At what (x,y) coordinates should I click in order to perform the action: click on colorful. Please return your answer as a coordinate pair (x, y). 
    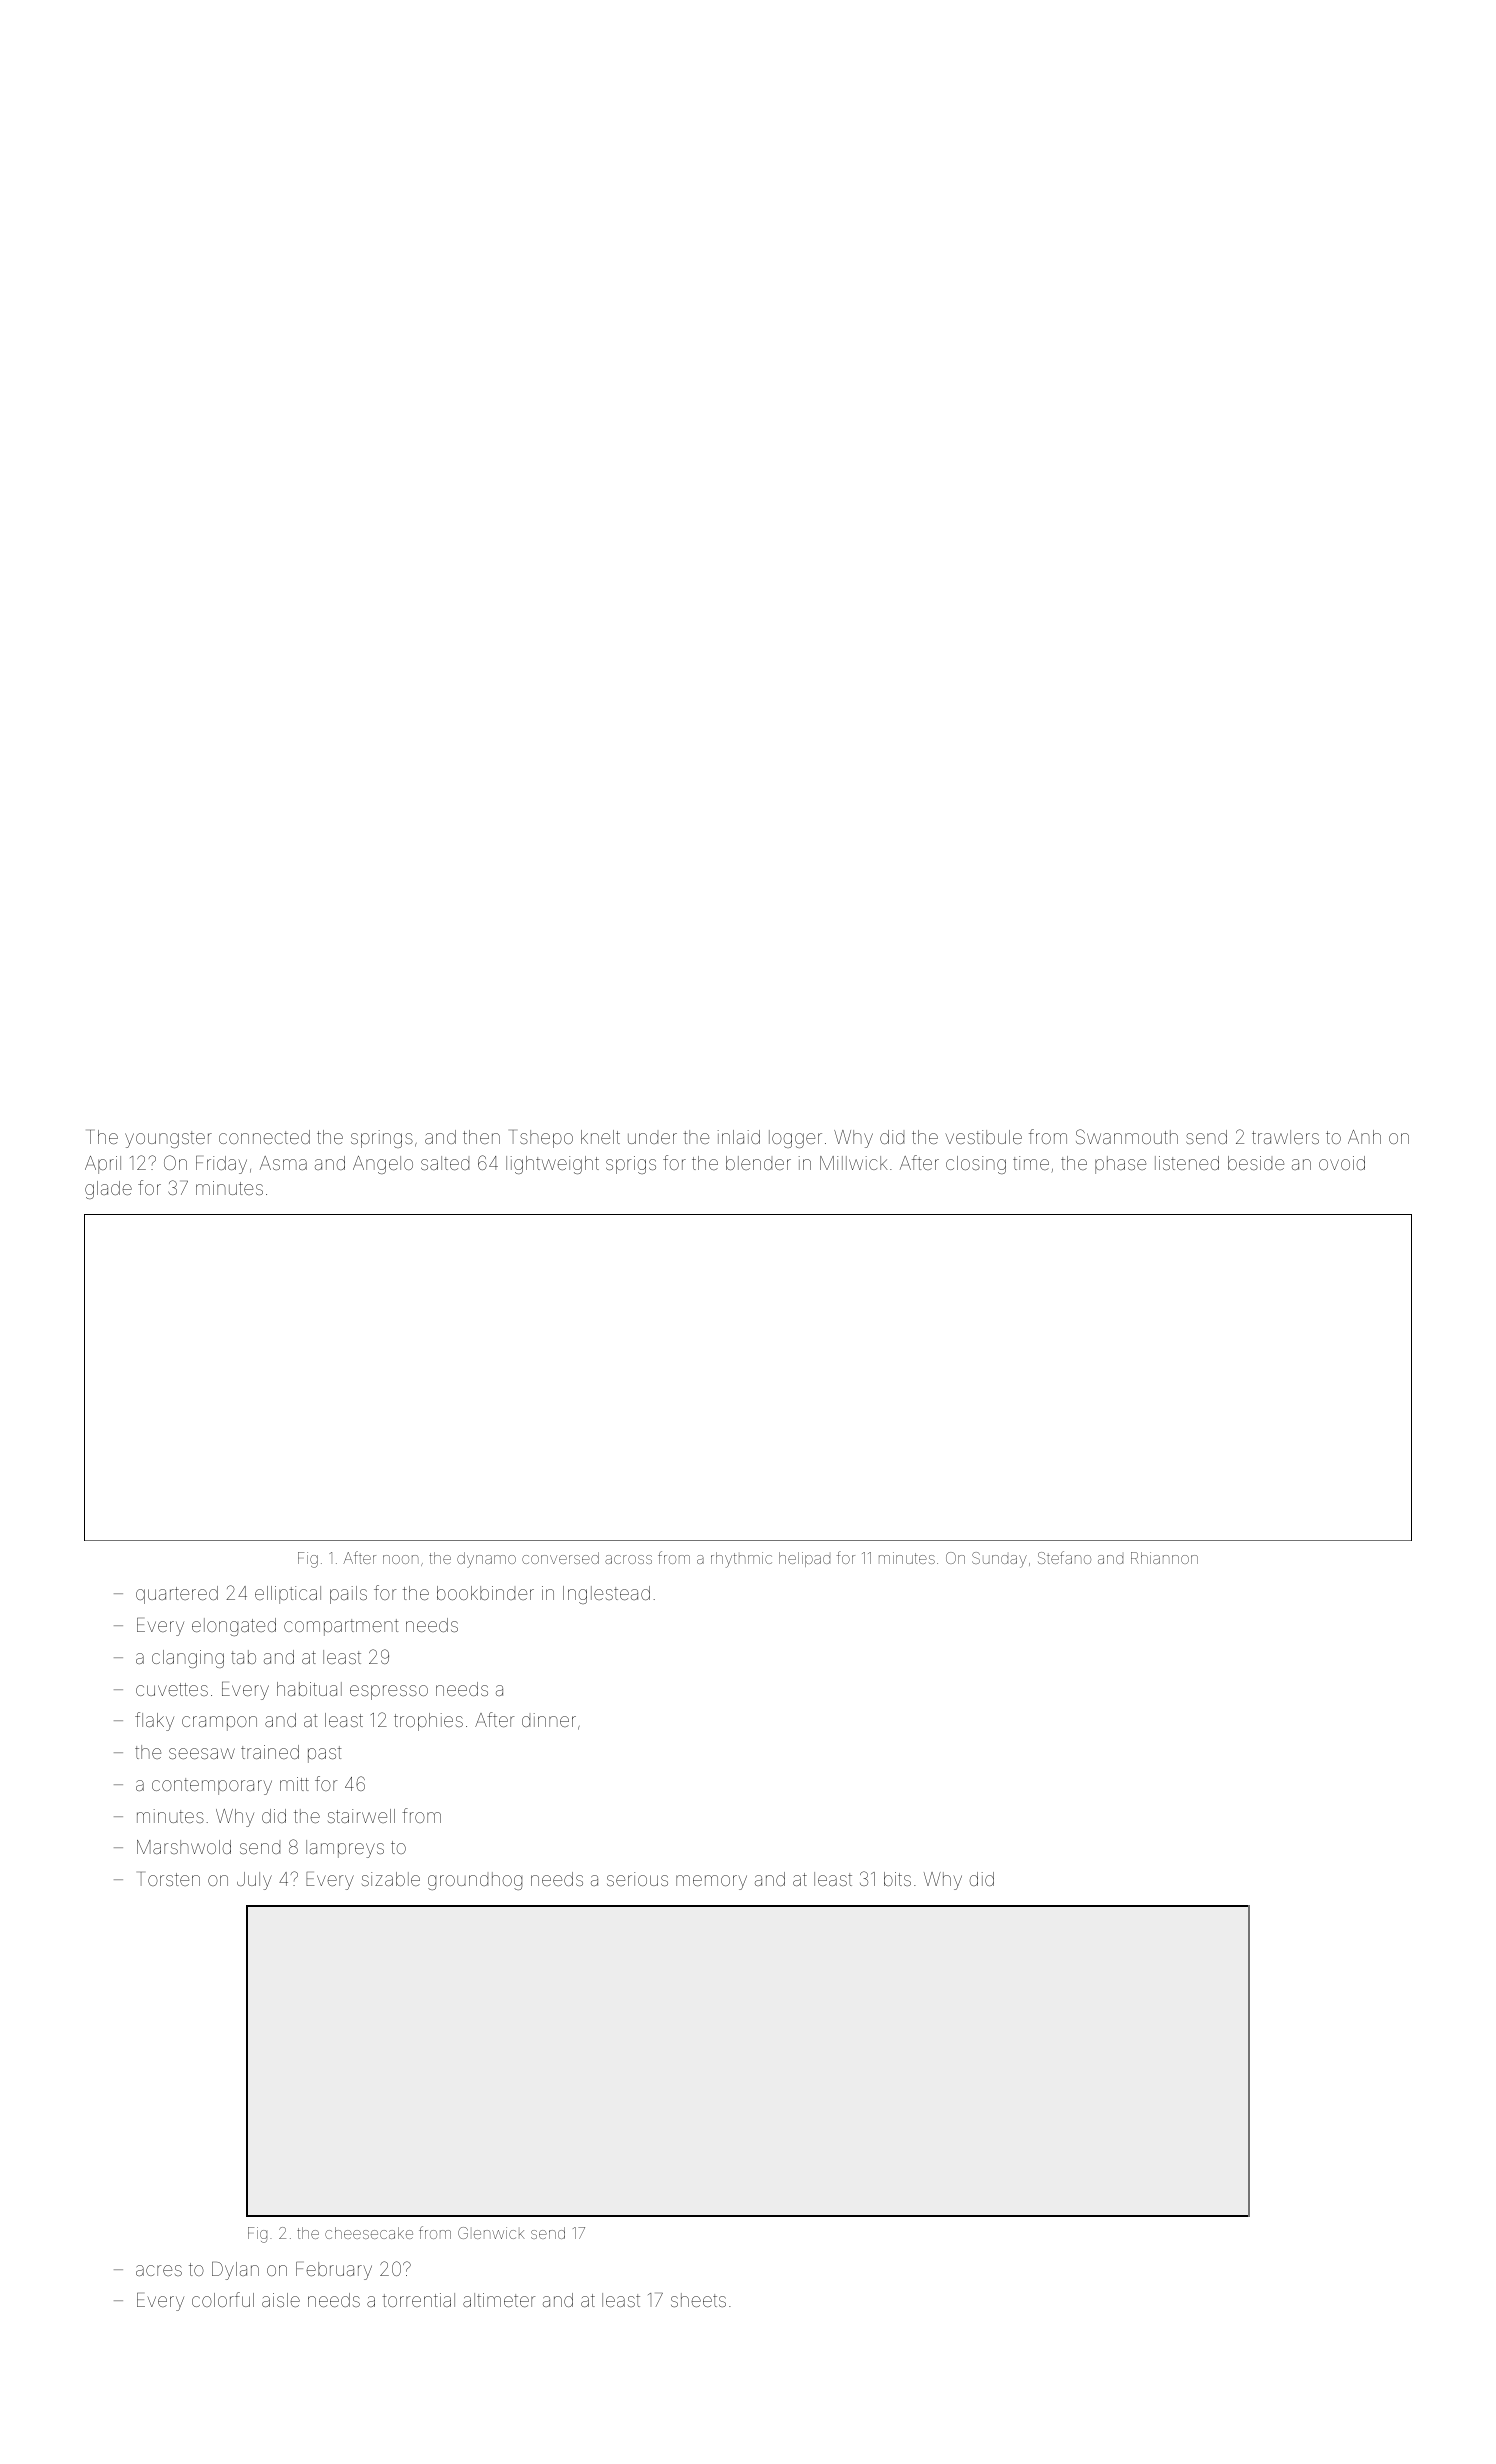
    Looking at the image, I should click on (223, 2299).
